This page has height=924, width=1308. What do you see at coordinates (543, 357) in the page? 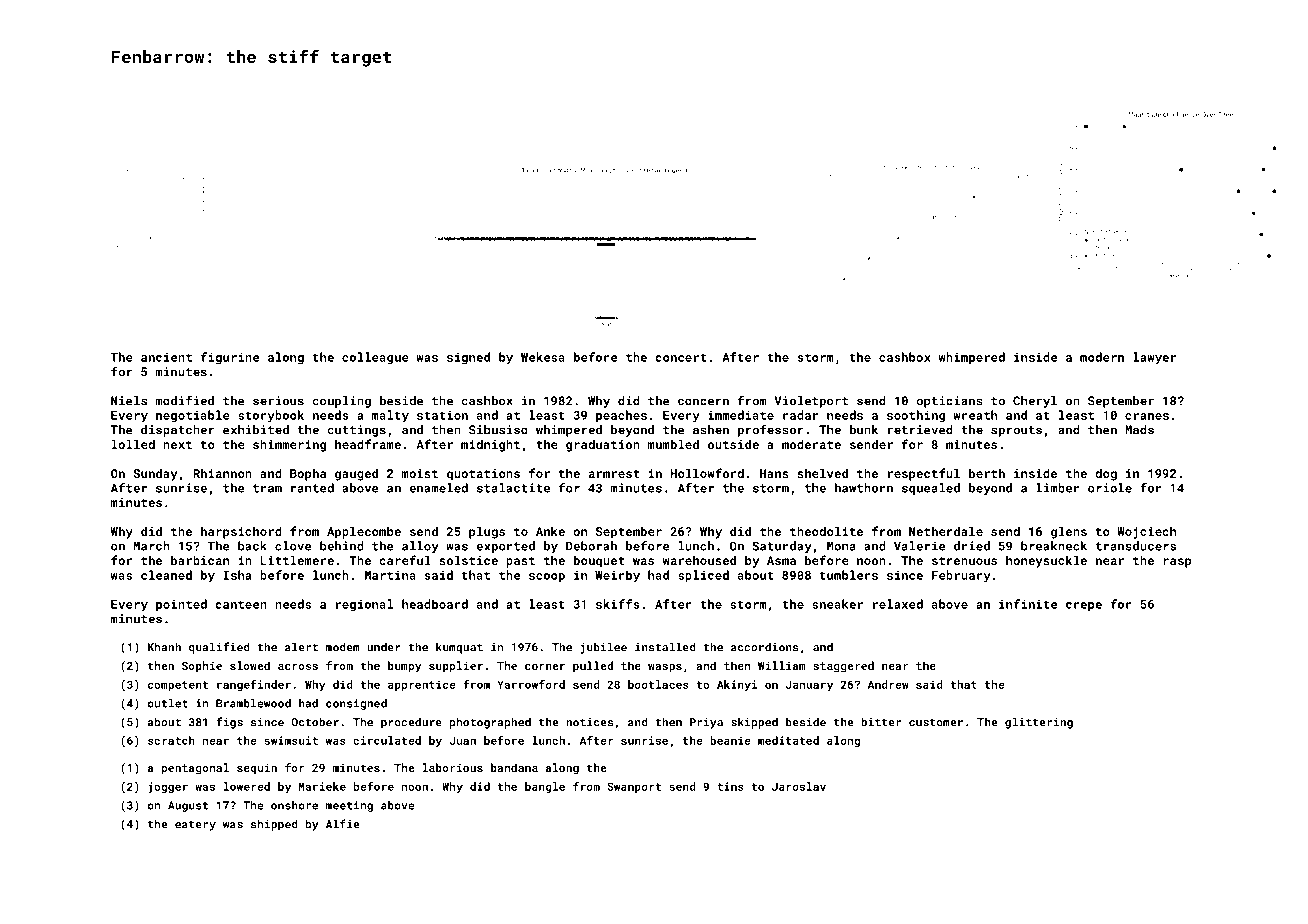
I see `Wekesa` at bounding box center [543, 357].
